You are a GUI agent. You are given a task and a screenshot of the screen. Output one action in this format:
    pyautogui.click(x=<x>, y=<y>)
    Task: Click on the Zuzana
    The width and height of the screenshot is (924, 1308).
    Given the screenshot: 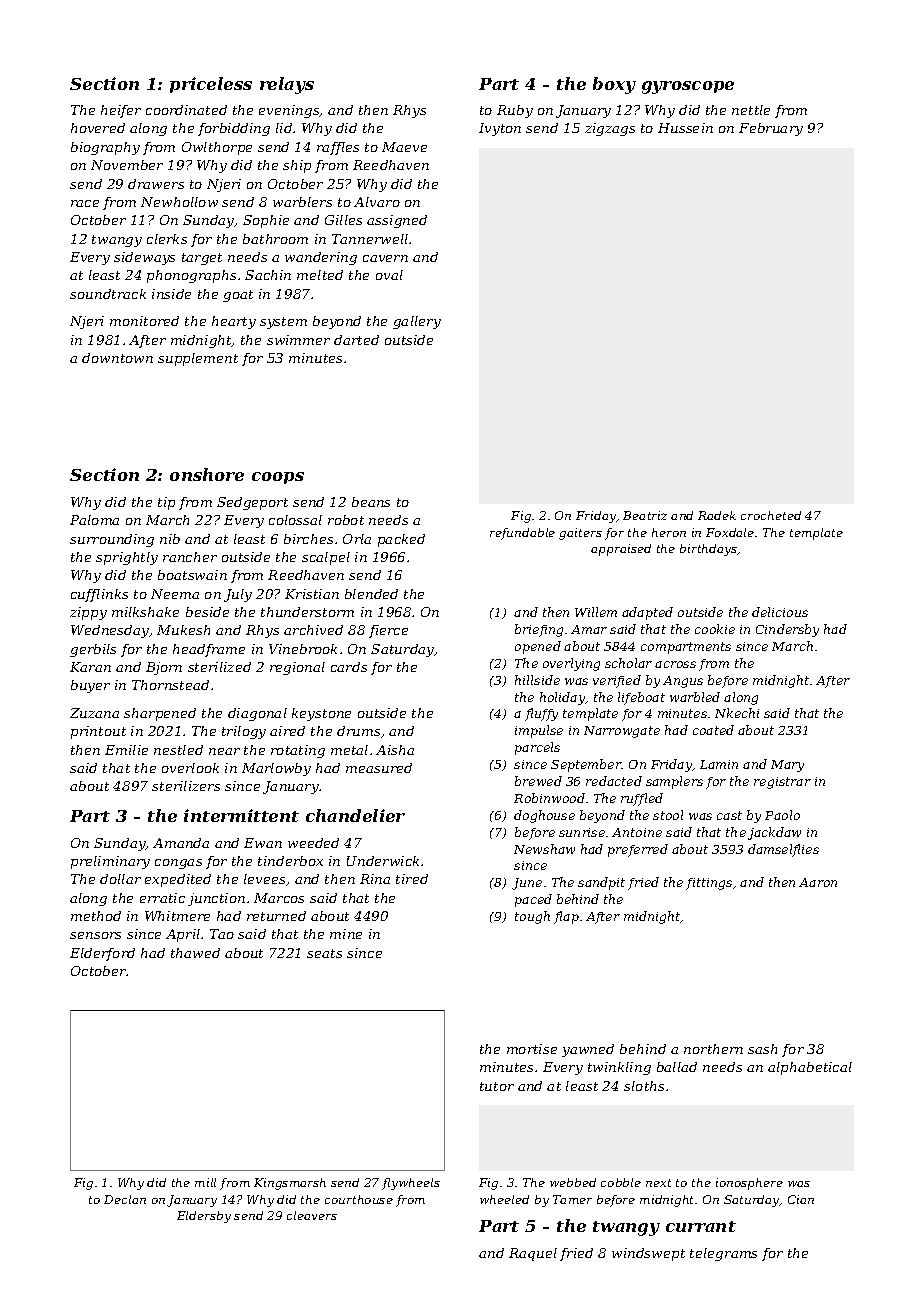 What is the action you would take?
    pyautogui.click(x=94, y=713)
